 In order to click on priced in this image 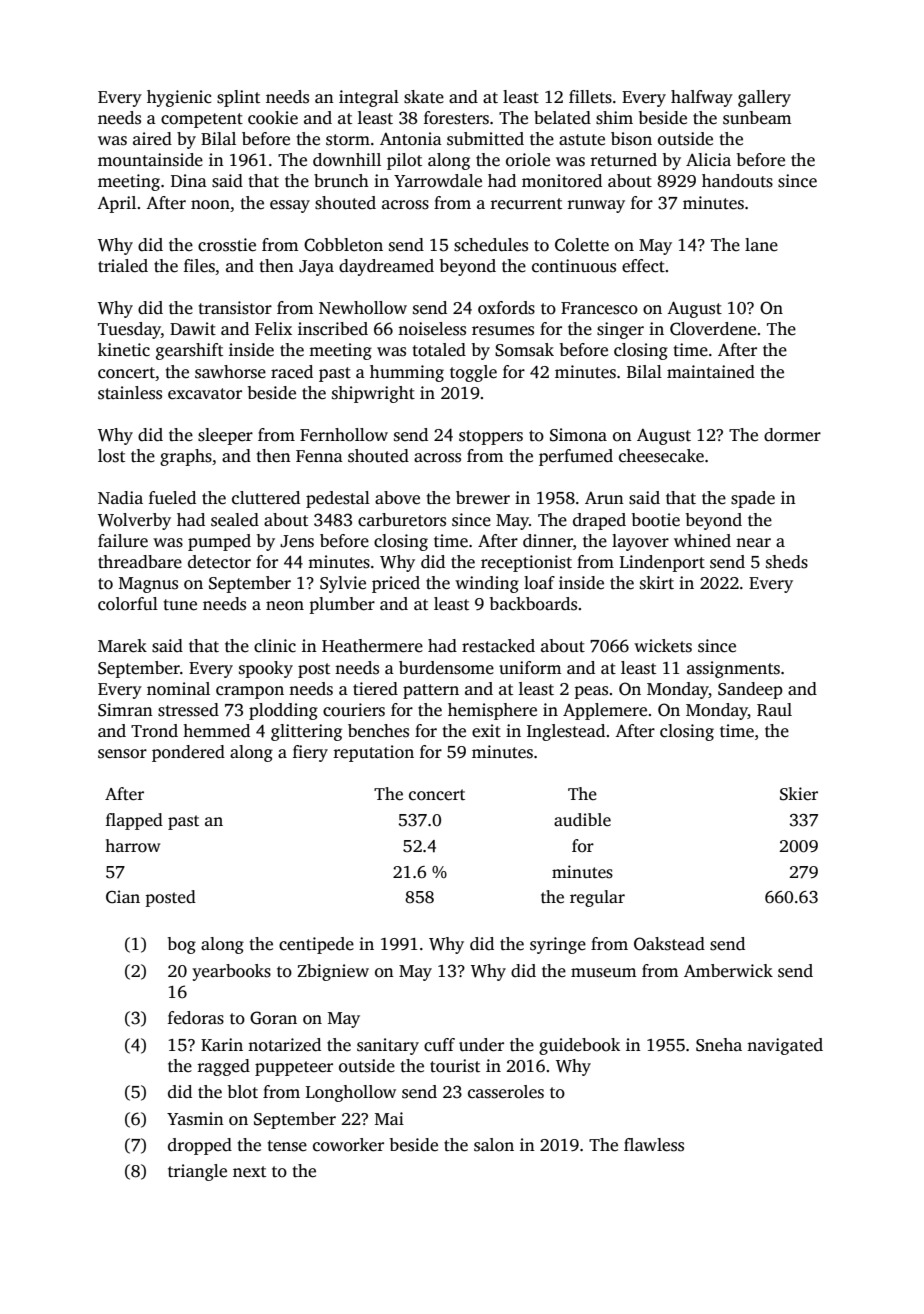, I will do `click(396, 584)`.
